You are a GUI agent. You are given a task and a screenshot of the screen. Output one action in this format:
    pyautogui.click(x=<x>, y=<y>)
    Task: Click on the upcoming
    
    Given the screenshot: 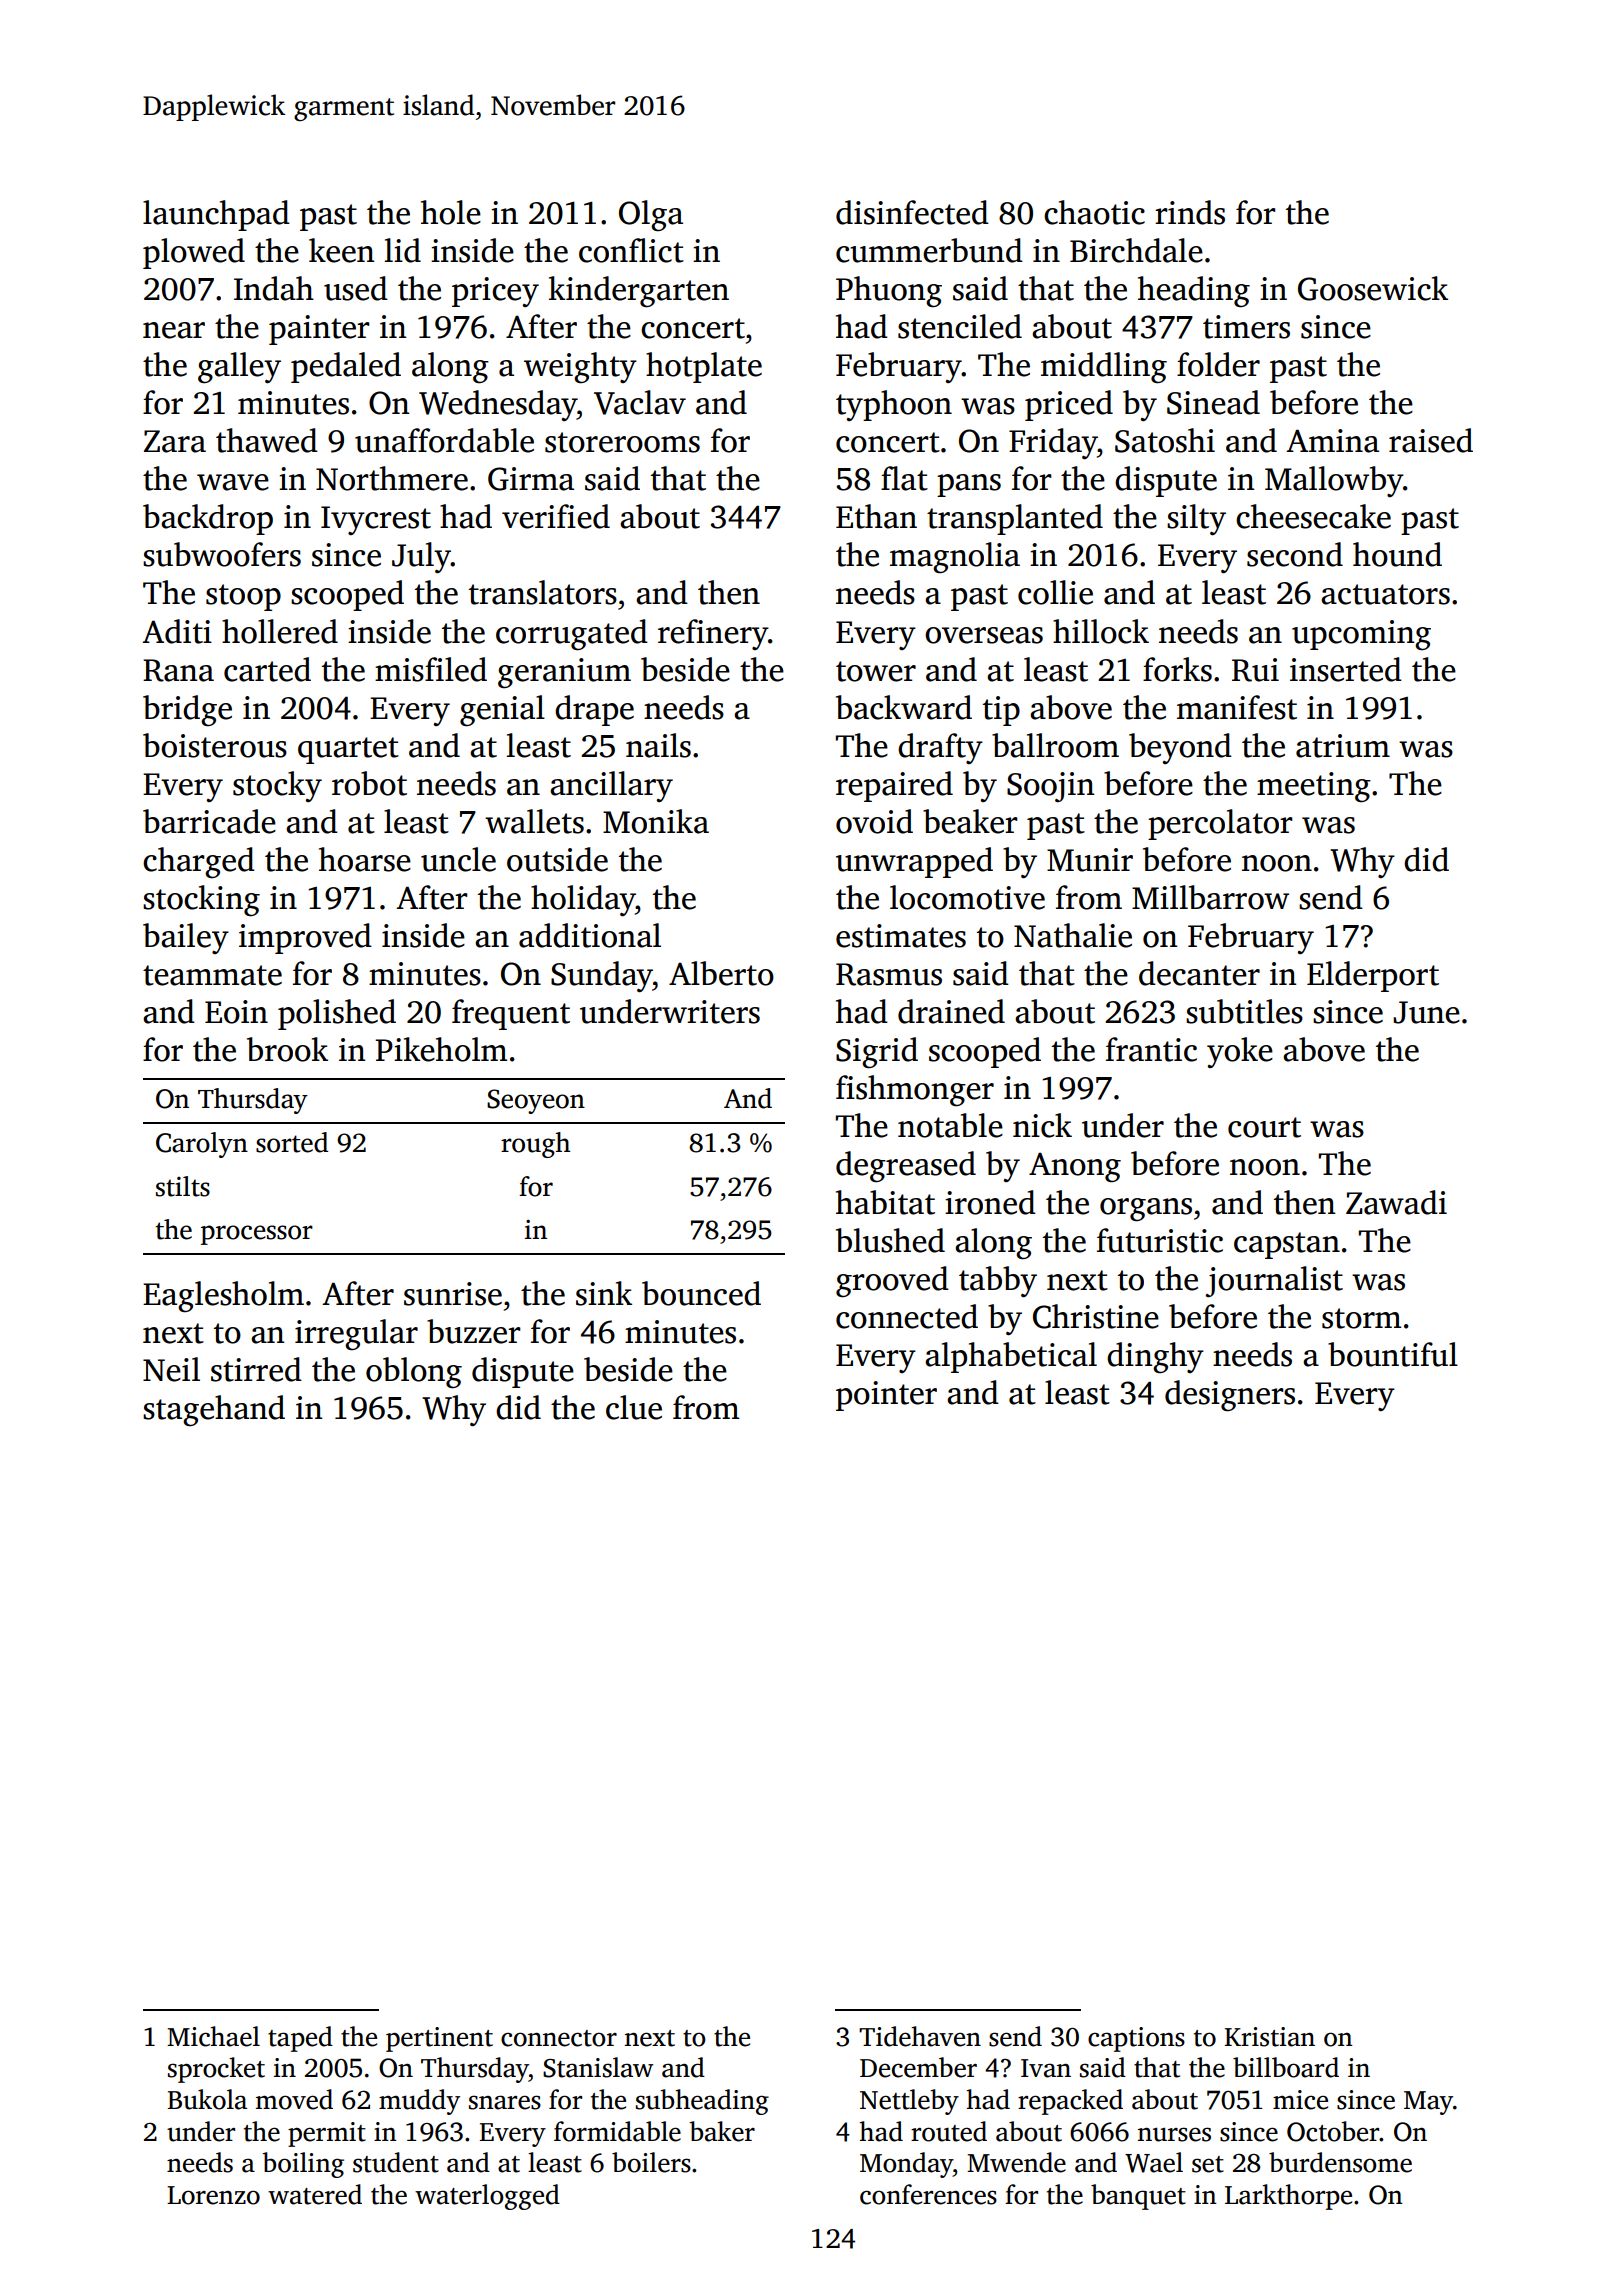 What is the action you would take?
    pyautogui.click(x=1361, y=635)
